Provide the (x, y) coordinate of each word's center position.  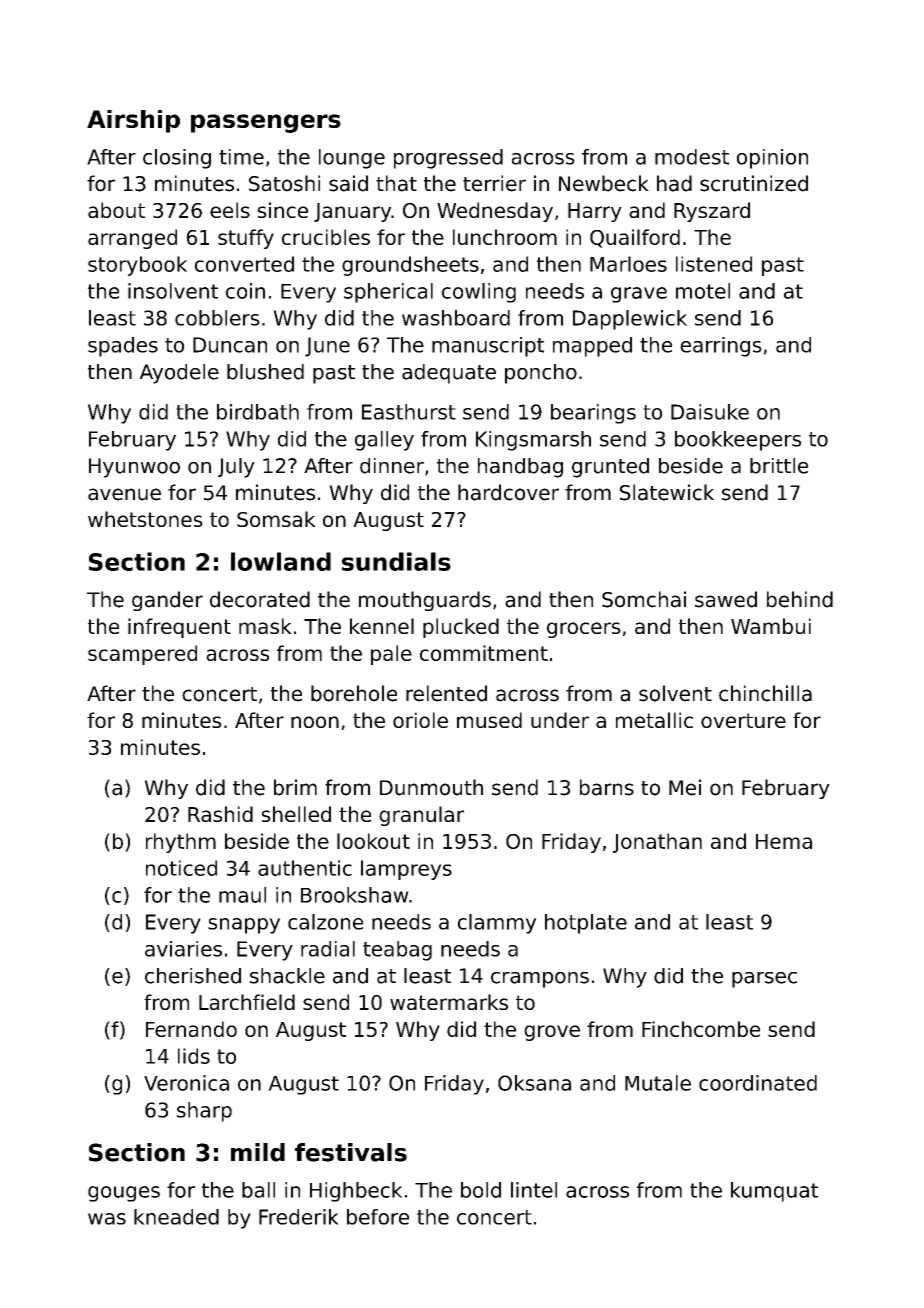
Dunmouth (431, 787)
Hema (784, 841)
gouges (124, 1194)
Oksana (534, 1083)
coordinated (758, 1083)
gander (167, 601)
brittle (779, 466)
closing (177, 159)
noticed (181, 868)
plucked (461, 628)
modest (692, 157)
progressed (448, 159)
